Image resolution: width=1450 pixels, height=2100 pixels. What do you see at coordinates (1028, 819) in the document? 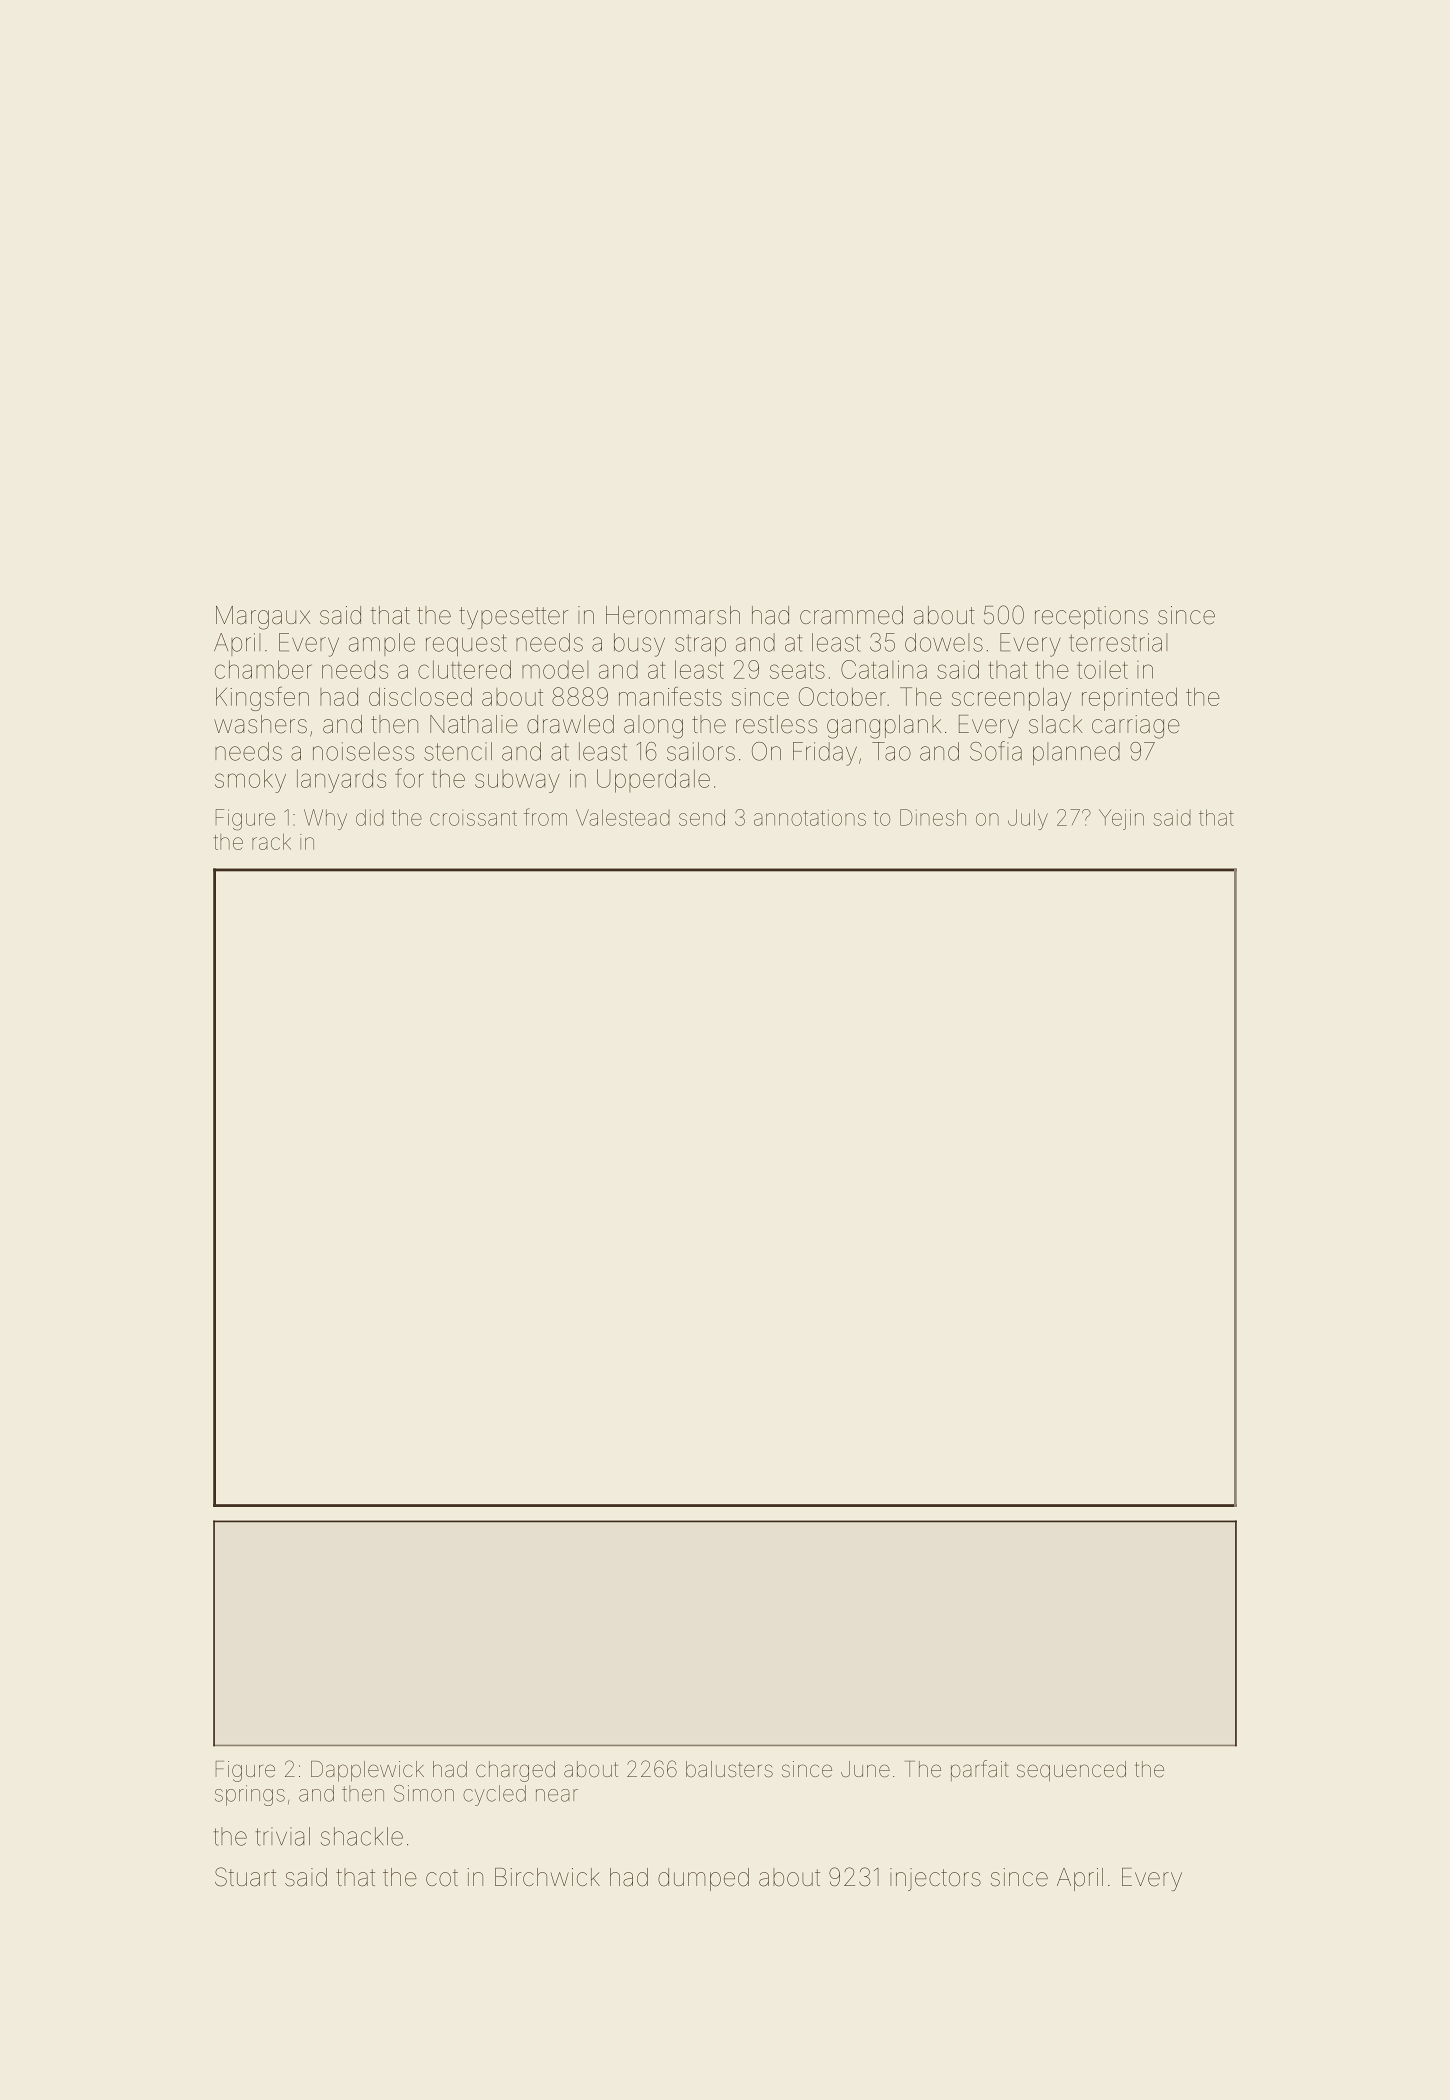
I see `July` at bounding box center [1028, 819].
